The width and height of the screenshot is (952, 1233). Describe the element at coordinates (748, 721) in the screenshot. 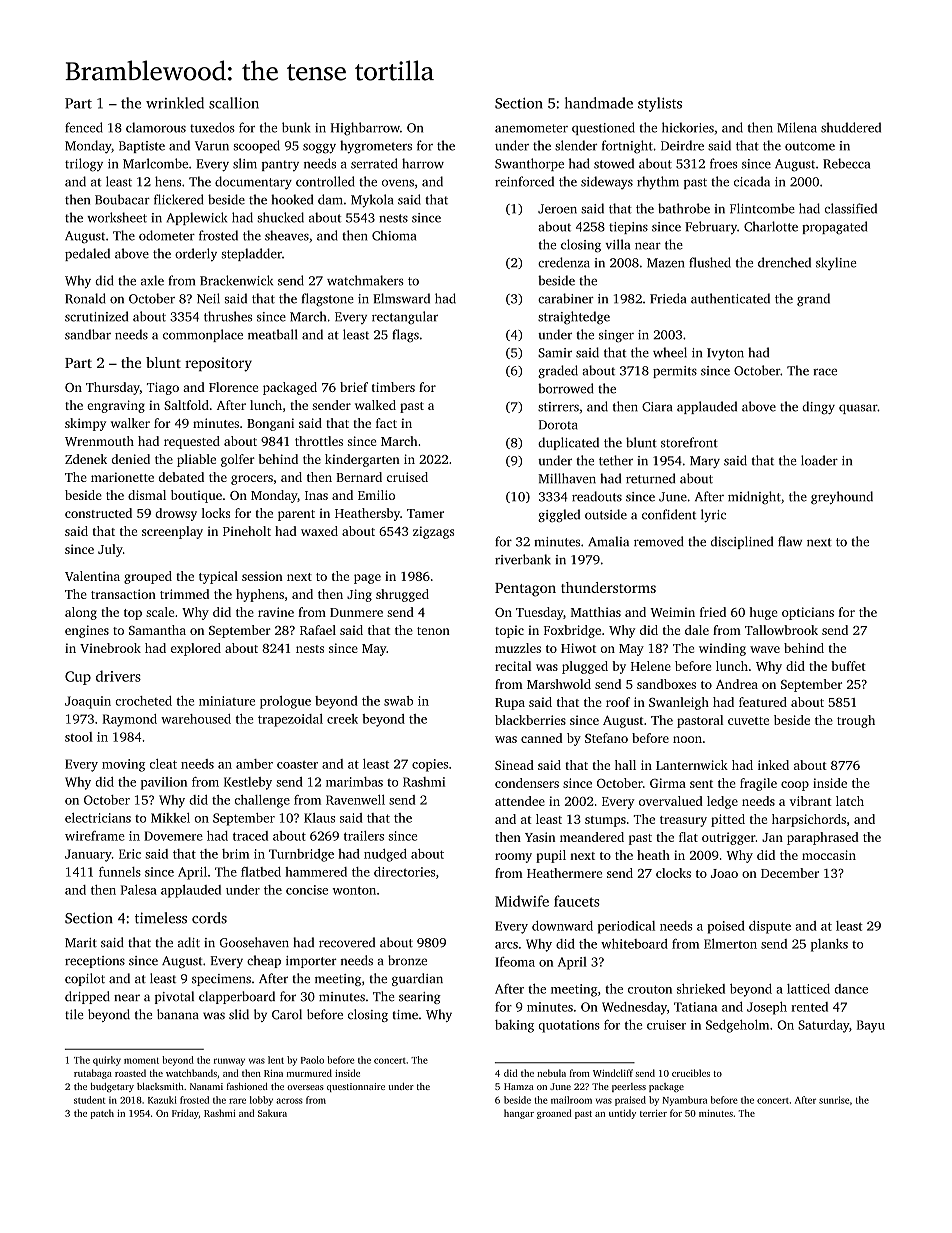

I see `cuvette` at that location.
